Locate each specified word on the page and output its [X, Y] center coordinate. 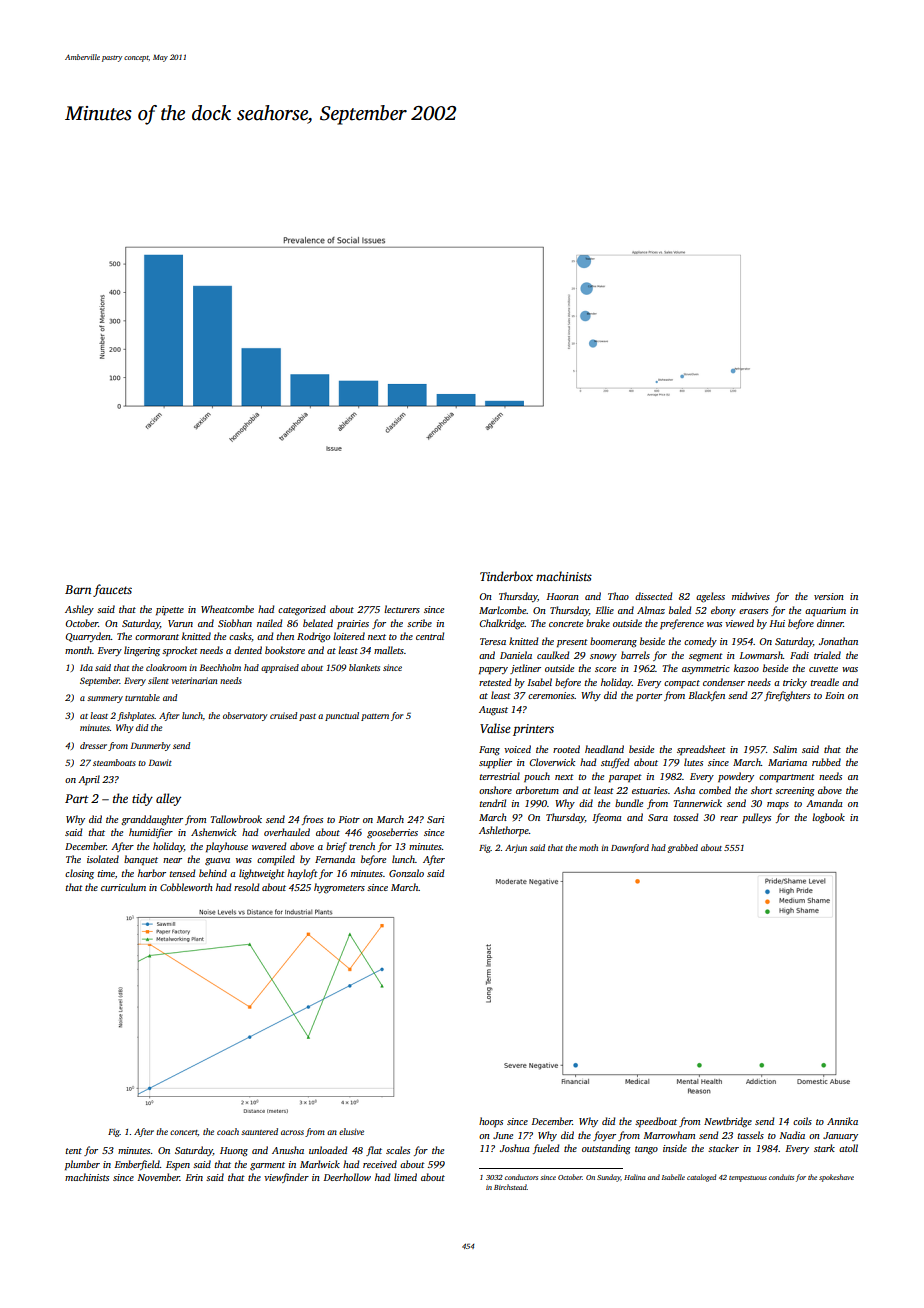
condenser [724, 682]
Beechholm [220, 667]
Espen [178, 1165]
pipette [170, 610]
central [430, 636]
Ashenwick [213, 832]
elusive [351, 1131]
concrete [566, 624]
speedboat [656, 1122]
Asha [684, 790]
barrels [635, 655]
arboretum [537, 790]
